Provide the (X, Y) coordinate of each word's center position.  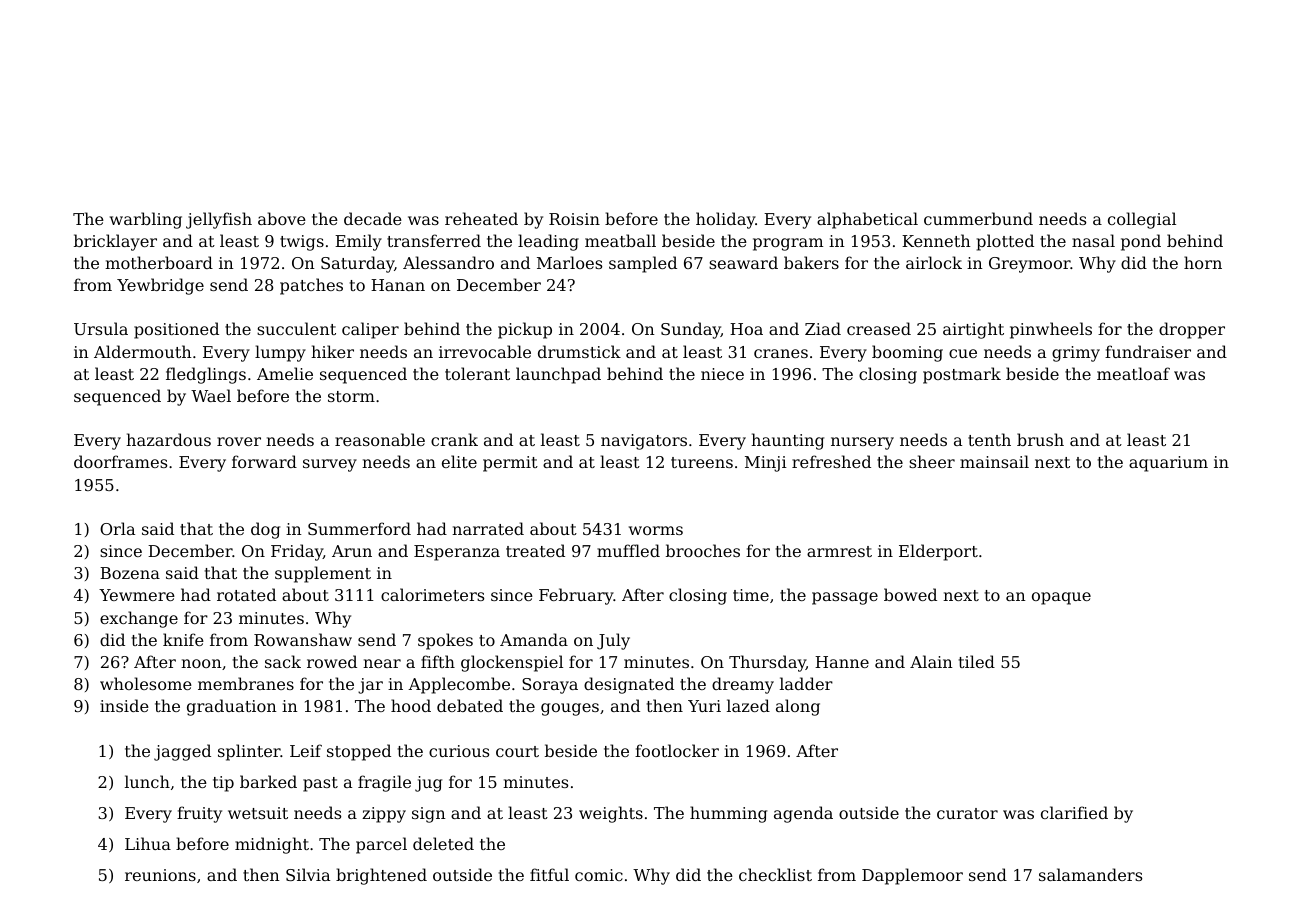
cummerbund (978, 218)
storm (351, 396)
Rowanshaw (303, 639)
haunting (787, 441)
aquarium (1168, 464)
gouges (570, 709)
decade (373, 218)
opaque (1061, 598)
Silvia (308, 874)
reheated (481, 218)
